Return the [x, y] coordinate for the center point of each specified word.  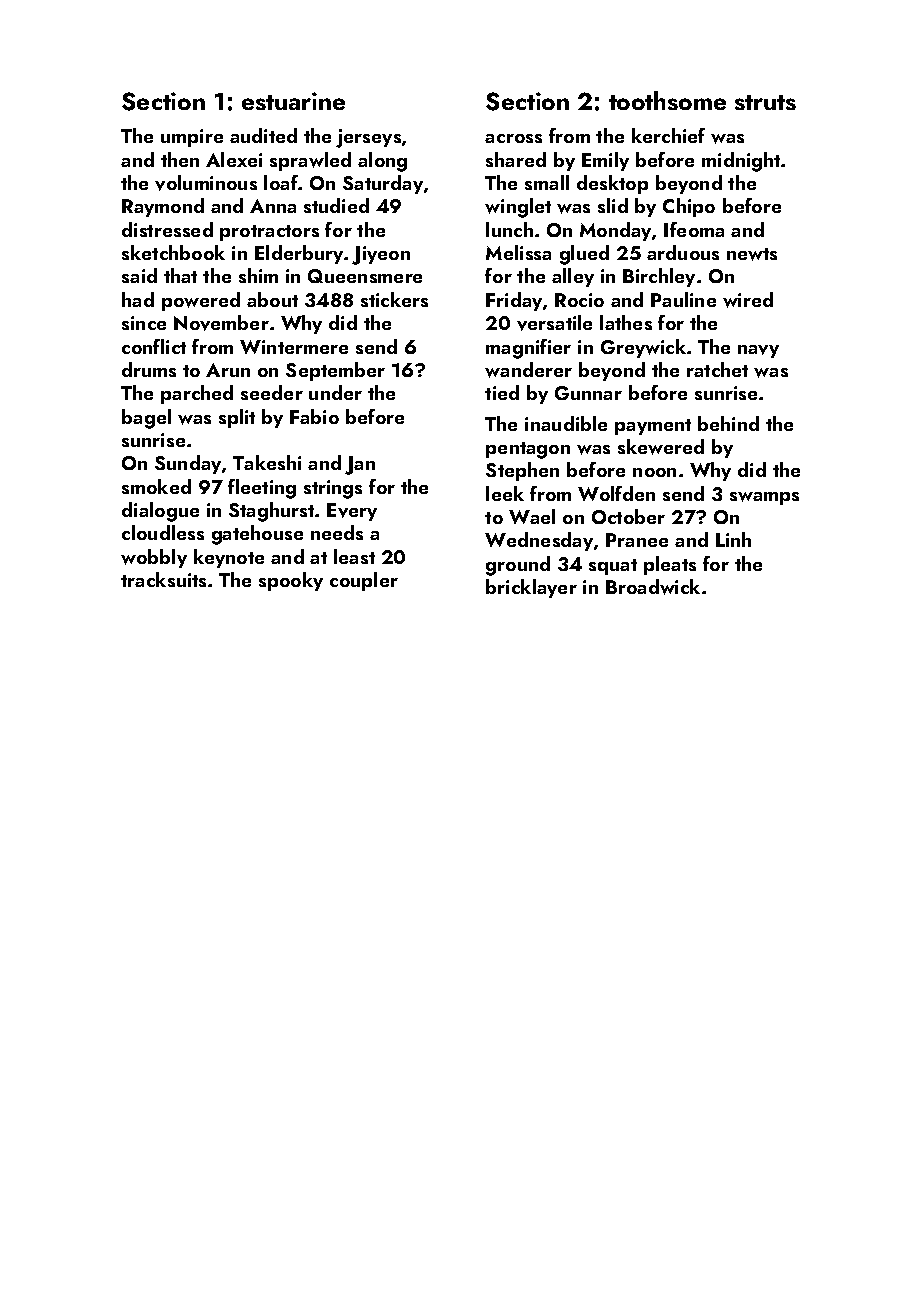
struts [765, 102]
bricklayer [531, 588]
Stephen [522, 471]
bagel [146, 419]
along [382, 162]
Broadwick [653, 587]
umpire [192, 138]
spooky [291, 581]
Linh [733, 539]
